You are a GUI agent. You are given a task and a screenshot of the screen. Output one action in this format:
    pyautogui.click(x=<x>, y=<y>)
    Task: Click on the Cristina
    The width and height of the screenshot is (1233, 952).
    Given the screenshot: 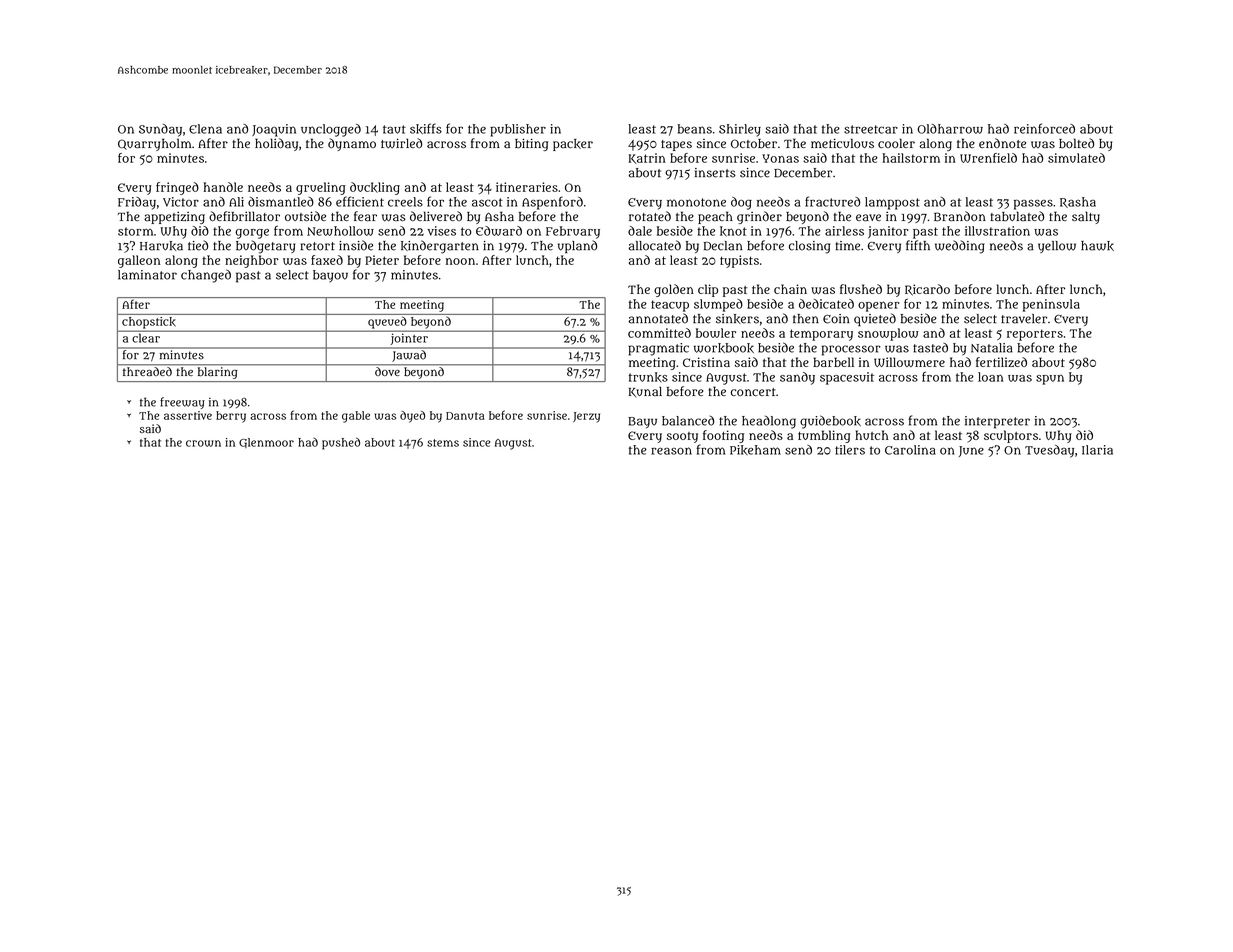 What is the action you would take?
    pyautogui.click(x=706, y=362)
